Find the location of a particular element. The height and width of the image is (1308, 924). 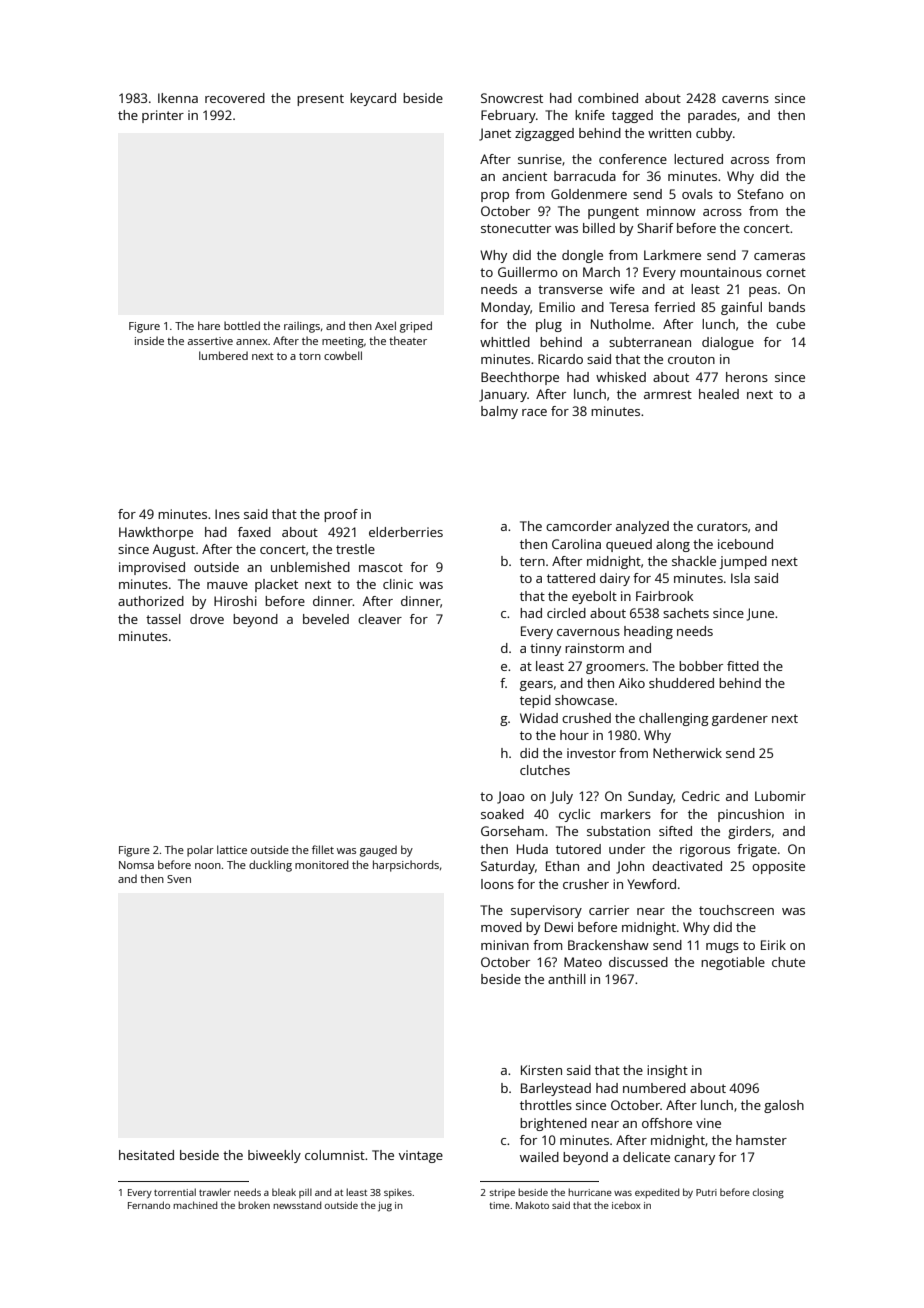

noon is located at coordinates (208, 866).
